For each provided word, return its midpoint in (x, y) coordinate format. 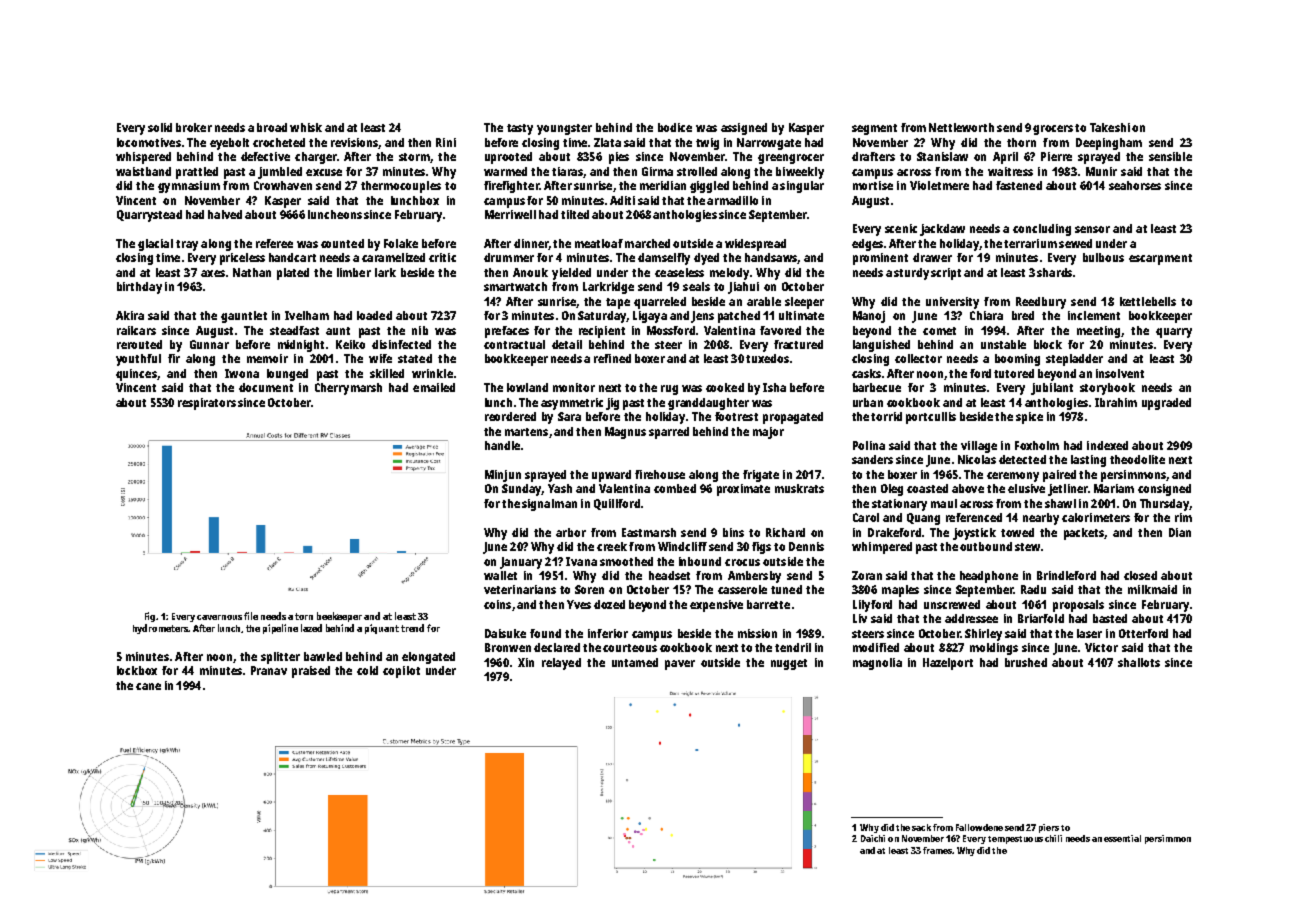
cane (148, 686)
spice (1029, 418)
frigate (761, 476)
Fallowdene (979, 827)
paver (680, 665)
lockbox (137, 670)
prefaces (507, 332)
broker (194, 127)
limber (354, 272)
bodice (675, 127)
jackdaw (942, 230)
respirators (207, 404)
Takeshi (1110, 127)
